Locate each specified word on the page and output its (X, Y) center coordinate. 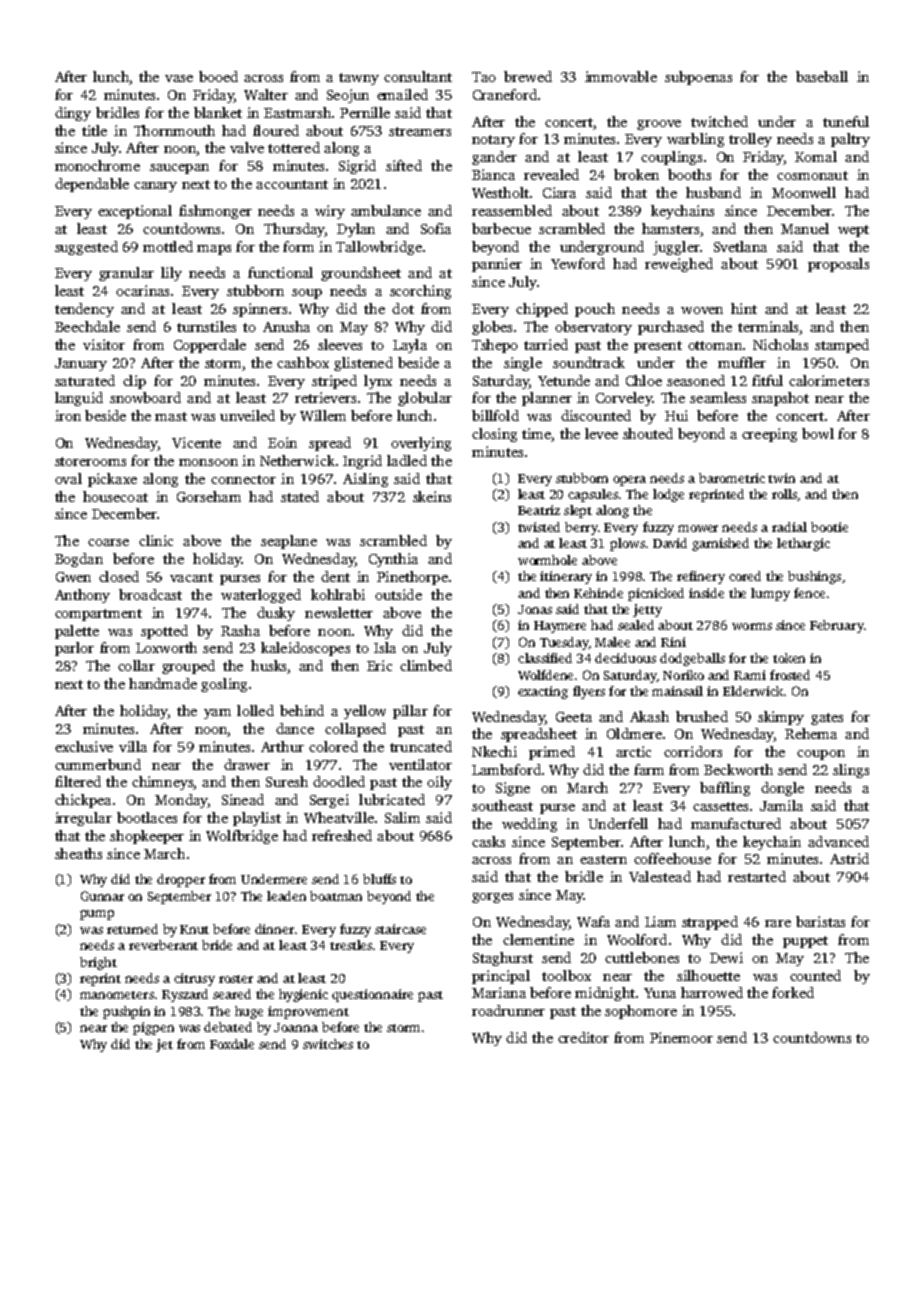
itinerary (566, 577)
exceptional (135, 212)
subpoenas (698, 78)
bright (98, 963)
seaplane (289, 542)
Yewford (578, 263)
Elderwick (753, 691)
